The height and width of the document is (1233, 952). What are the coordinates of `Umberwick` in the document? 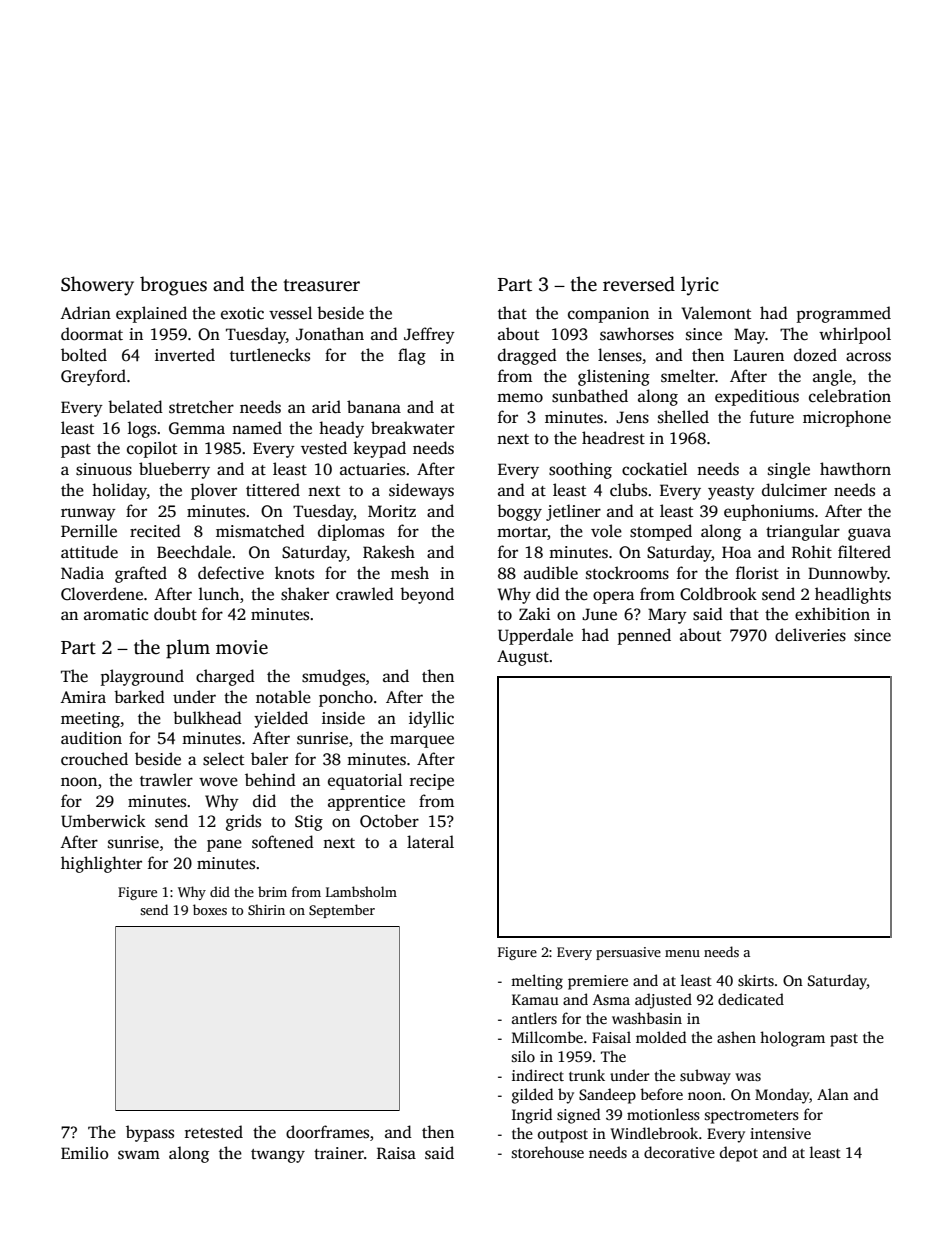 It's located at (103, 821).
